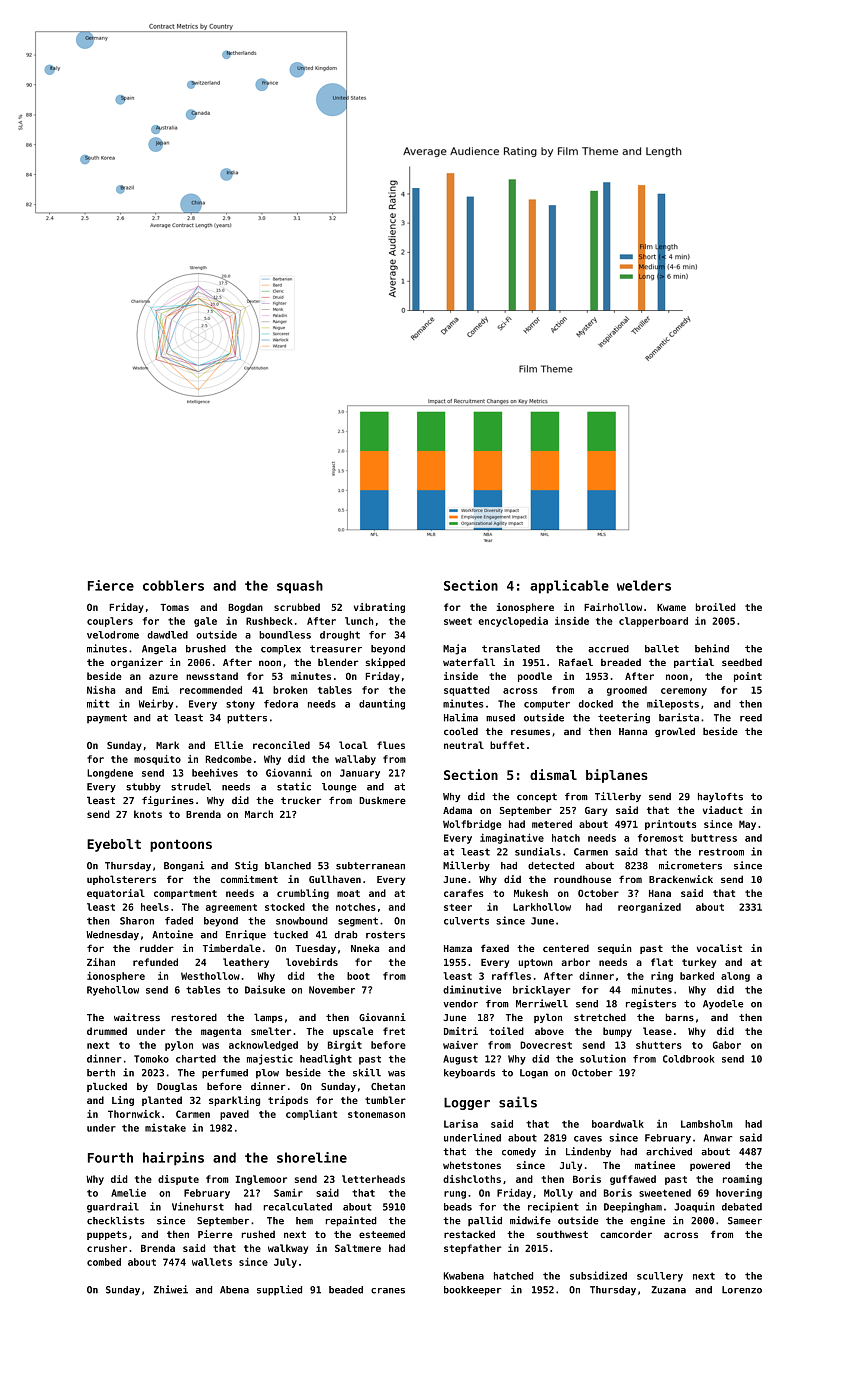 This page has width=849, height=1400. What do you see at coordinates (668, 1290) in the page?
I see `Zuzana` at bounding box center [668, 1290].
